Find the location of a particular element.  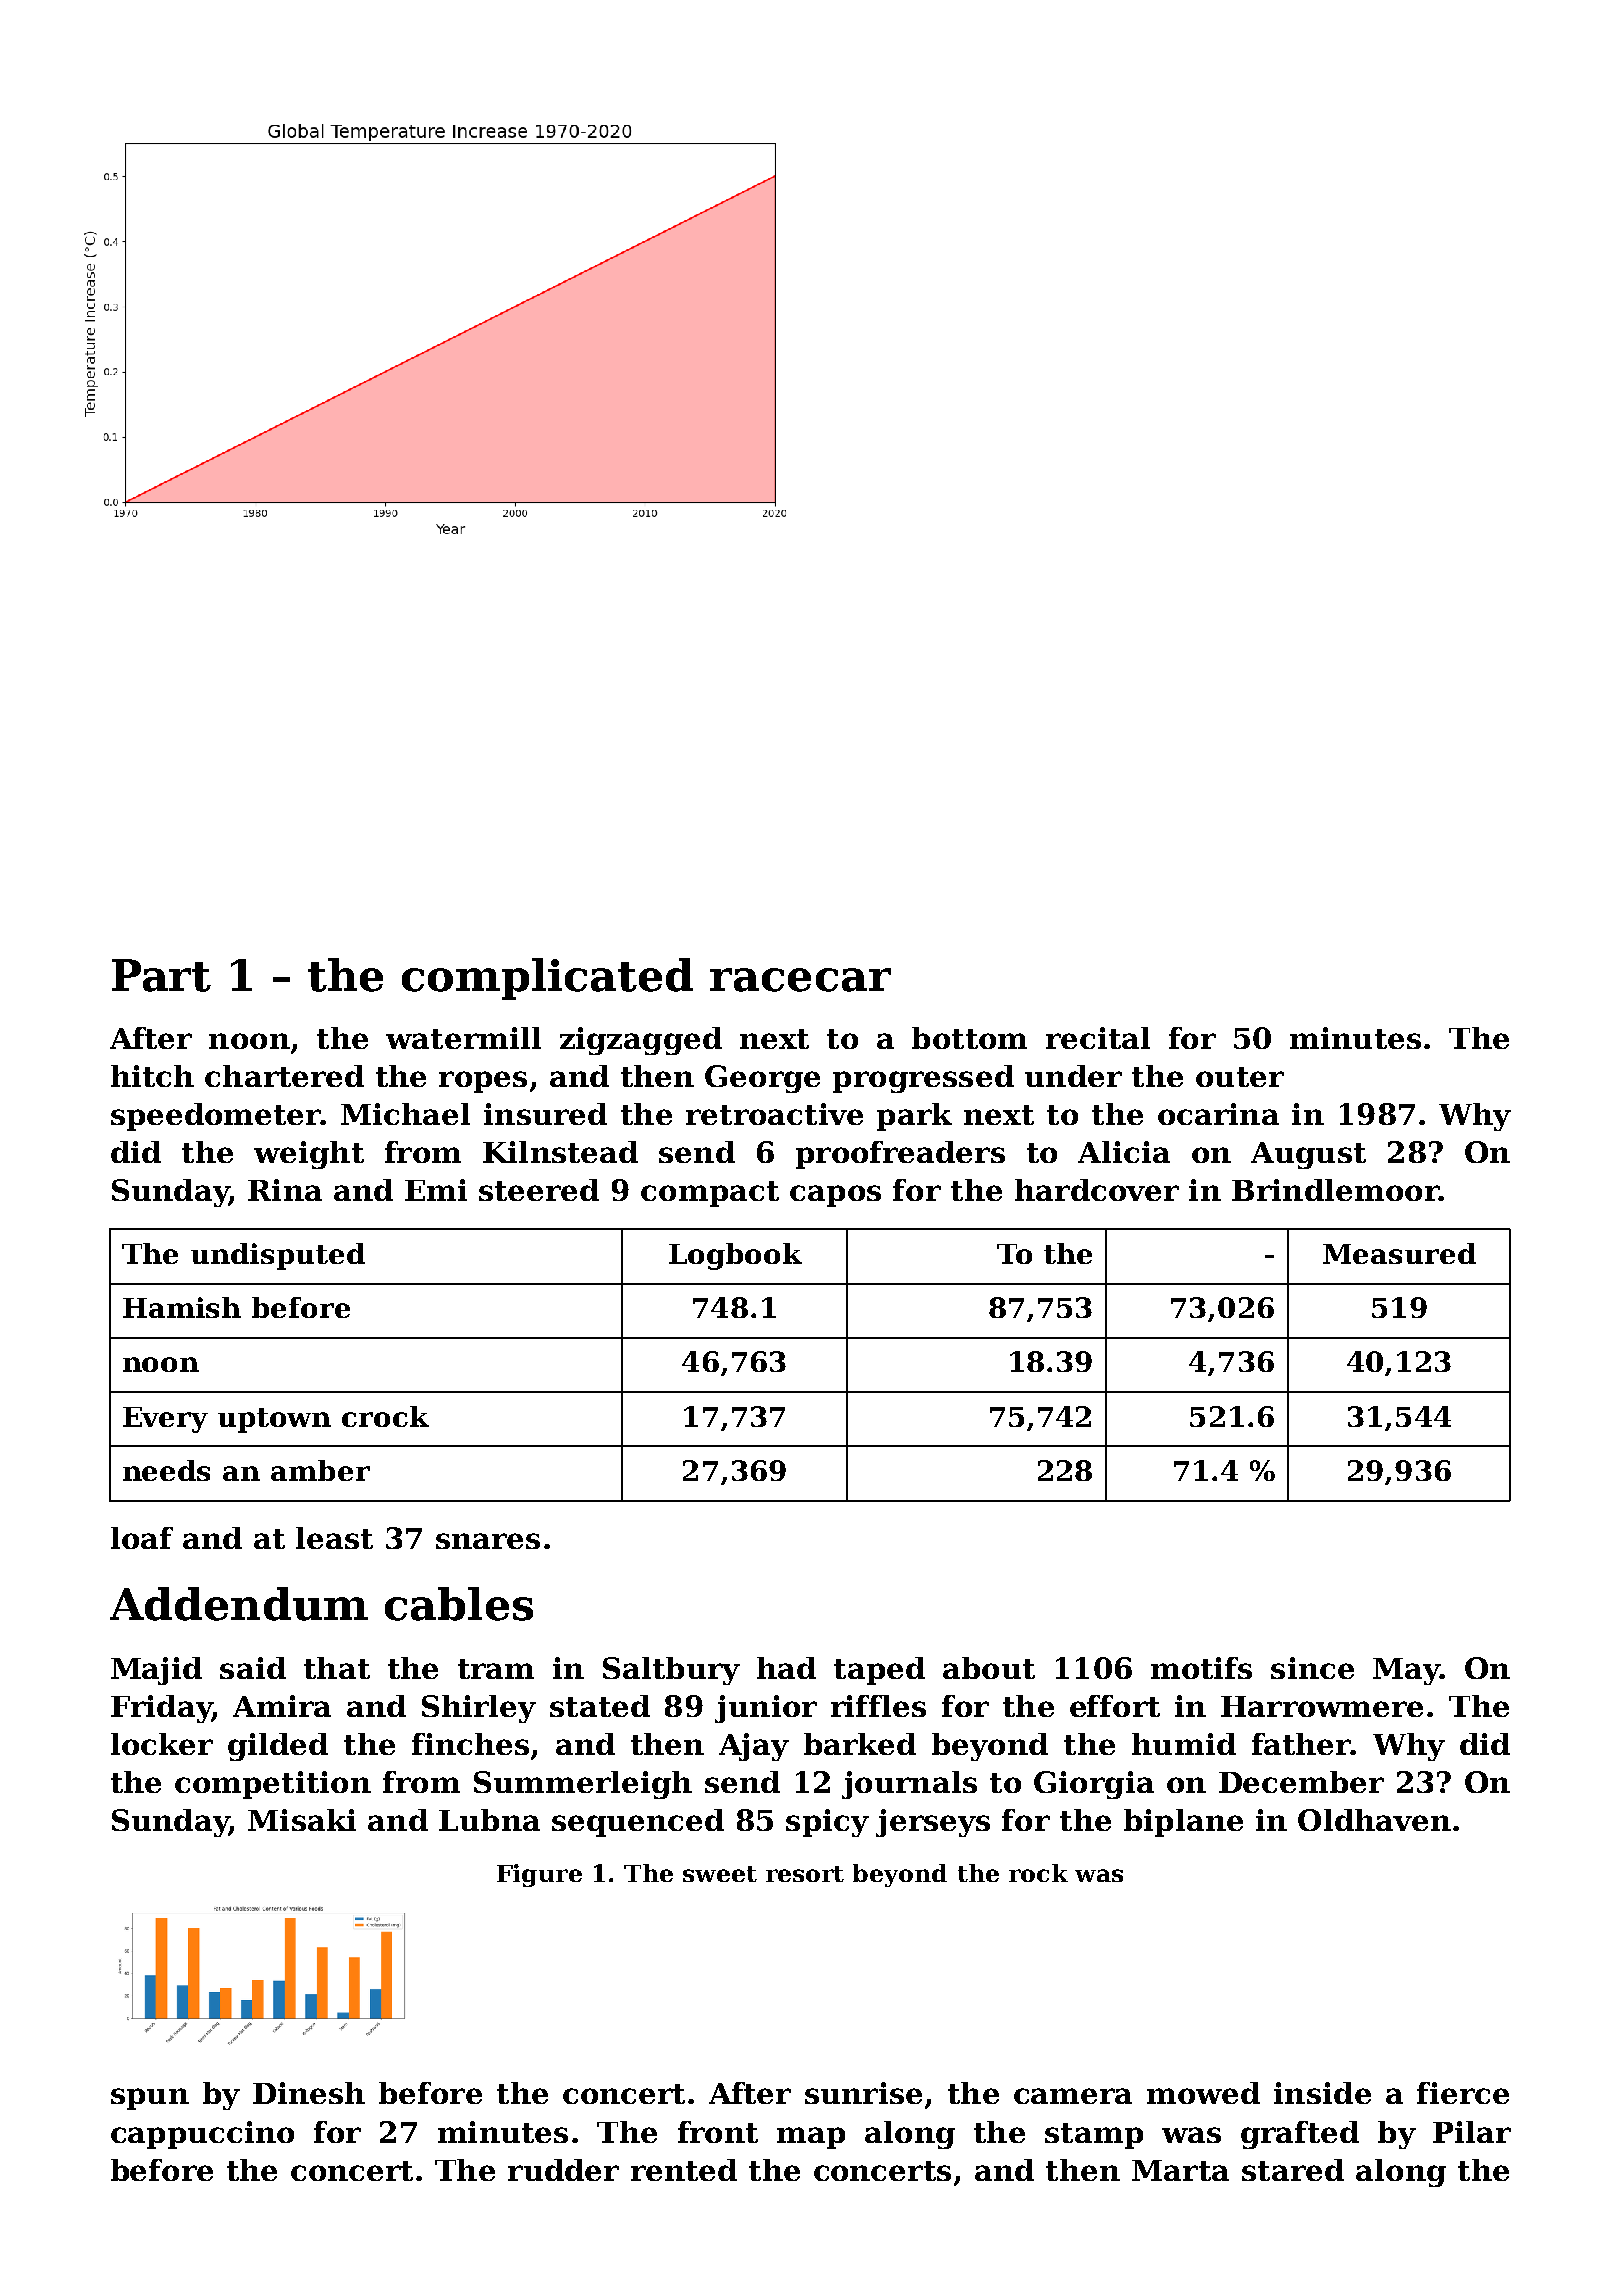

humid is located at coordinates (1184, 1744).
